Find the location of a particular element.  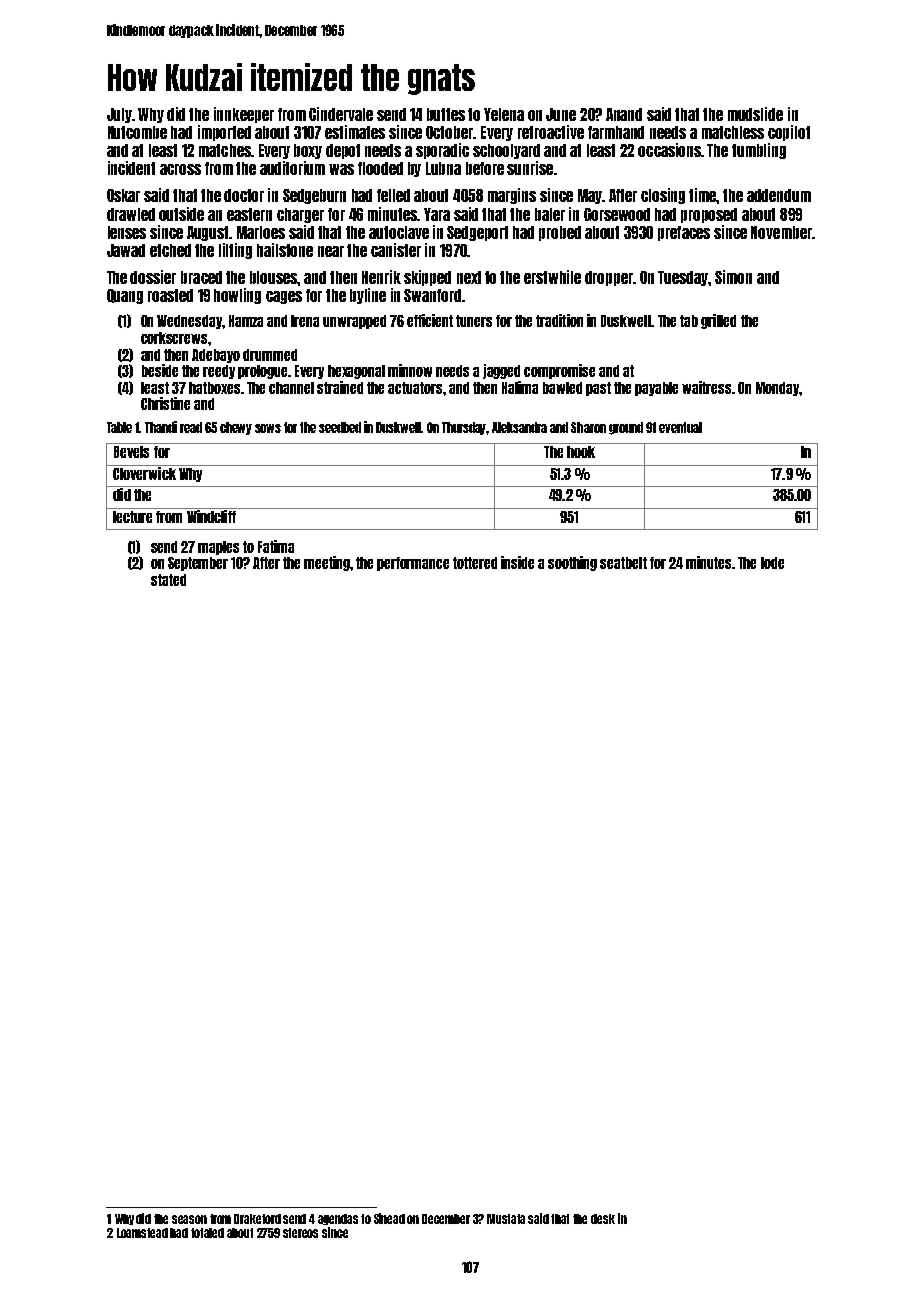

July is located at coordinates (119, 115).
